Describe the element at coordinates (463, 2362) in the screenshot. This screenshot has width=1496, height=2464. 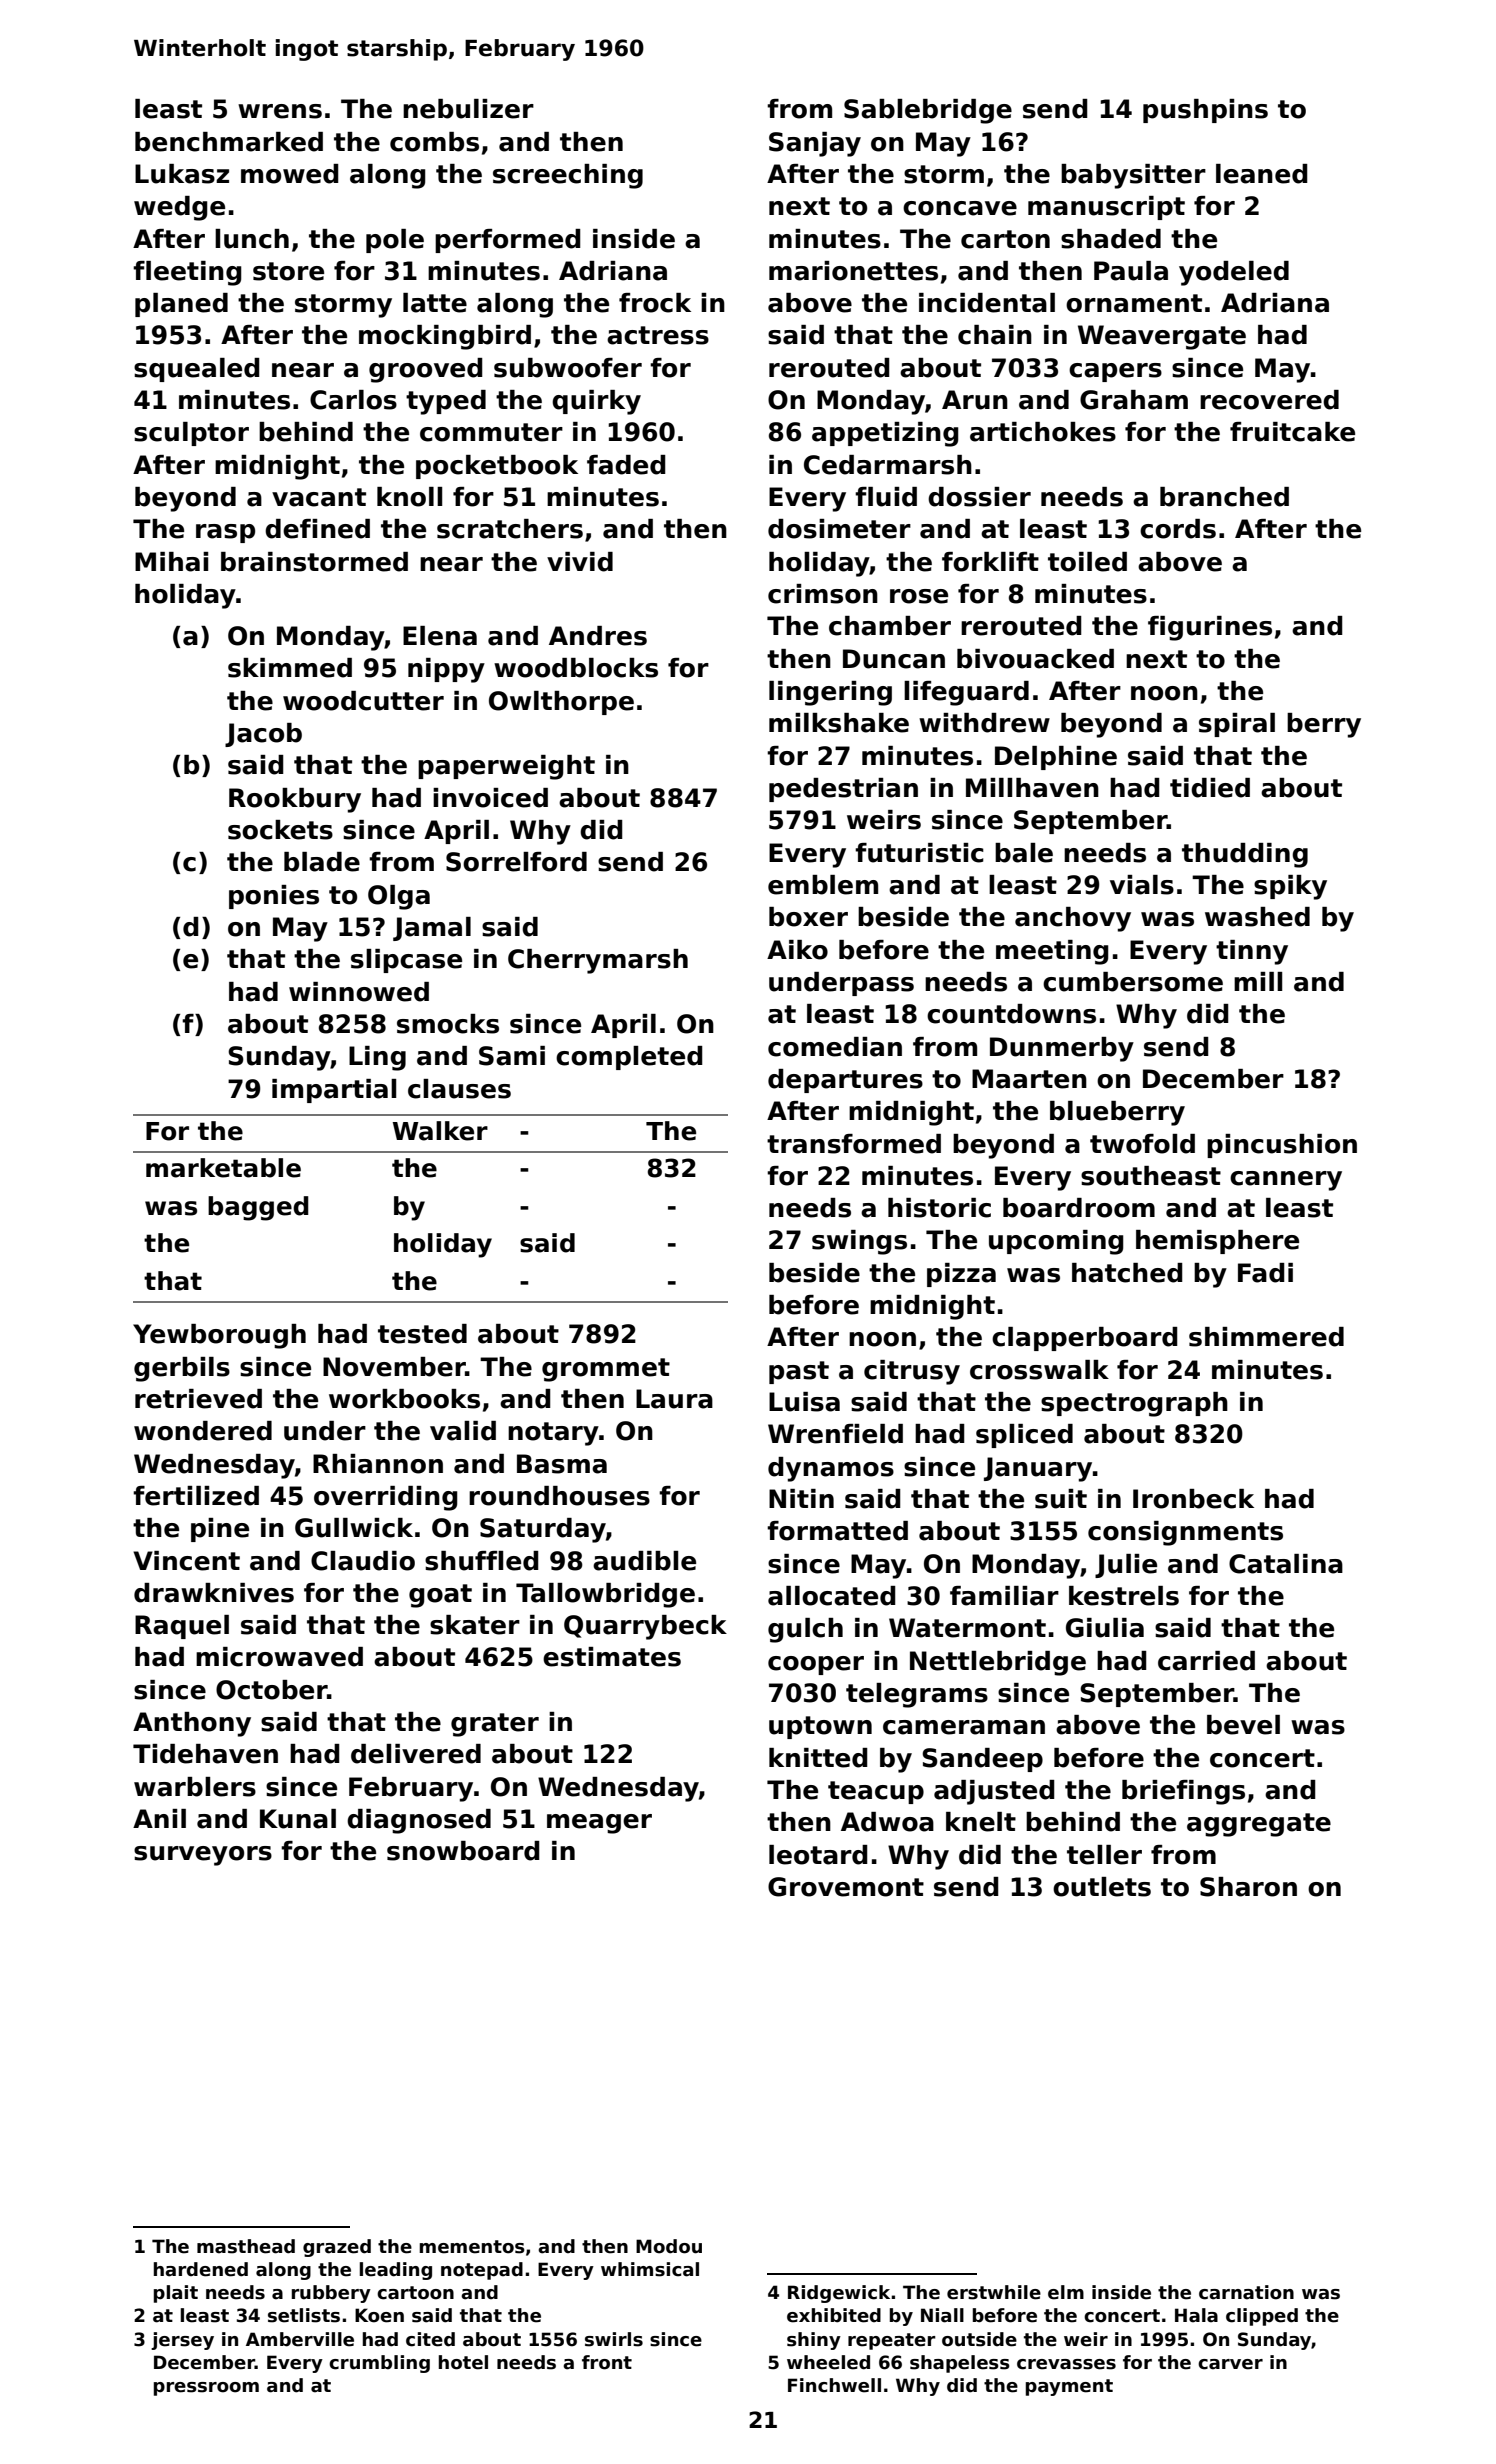
I see `hotel` at that location.
